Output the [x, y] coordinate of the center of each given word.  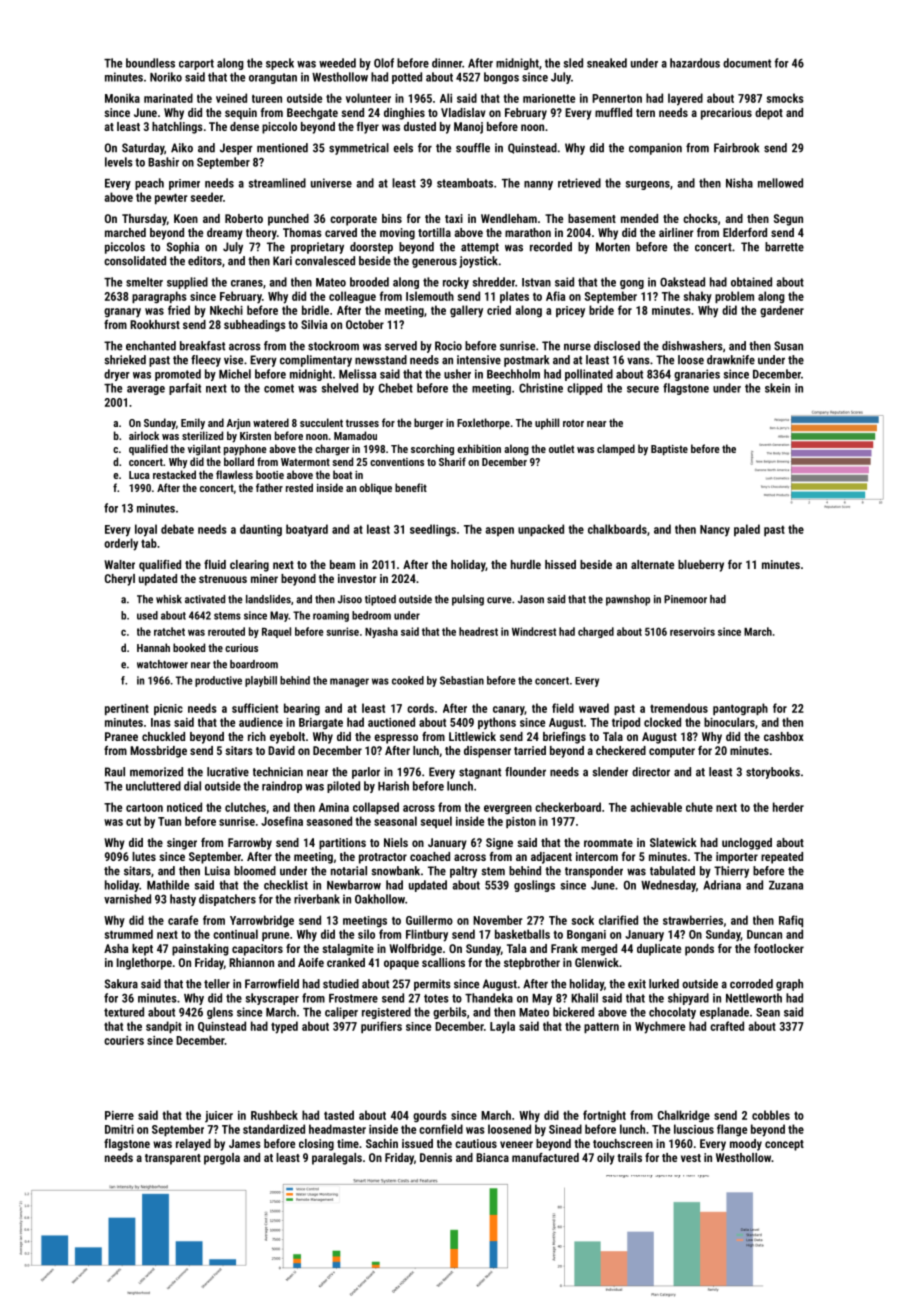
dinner [447, 63]
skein [777, 388]
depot [769, 114]
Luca [139, 475]
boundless [150, 63]
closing [316, 1145]
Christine [541, 388]
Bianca [492, 1157]
